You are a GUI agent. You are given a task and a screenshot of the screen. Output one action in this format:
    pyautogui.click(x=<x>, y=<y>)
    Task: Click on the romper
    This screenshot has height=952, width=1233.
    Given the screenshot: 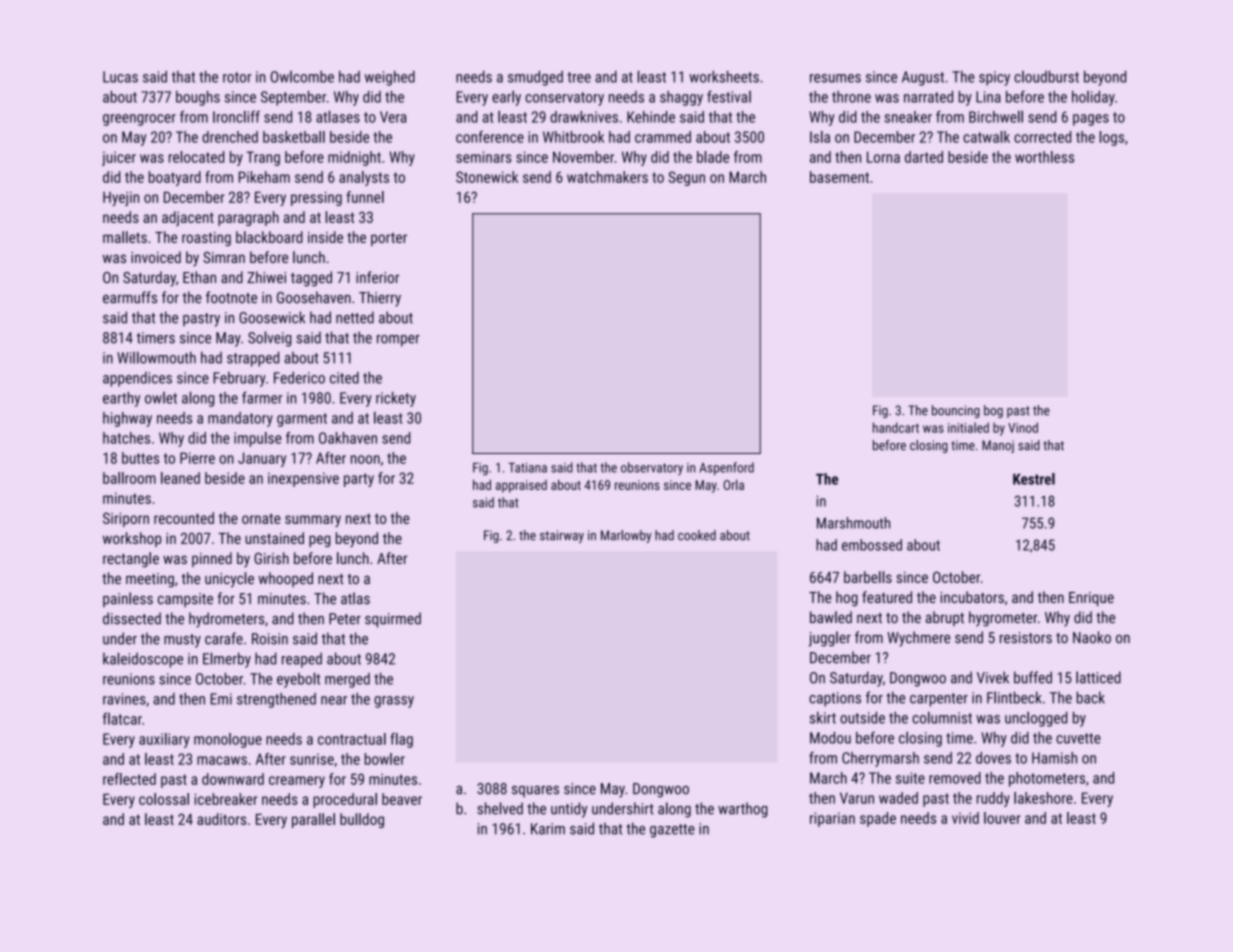 What is the action you would take?
    pyautogui.click(x=398, y=341)
